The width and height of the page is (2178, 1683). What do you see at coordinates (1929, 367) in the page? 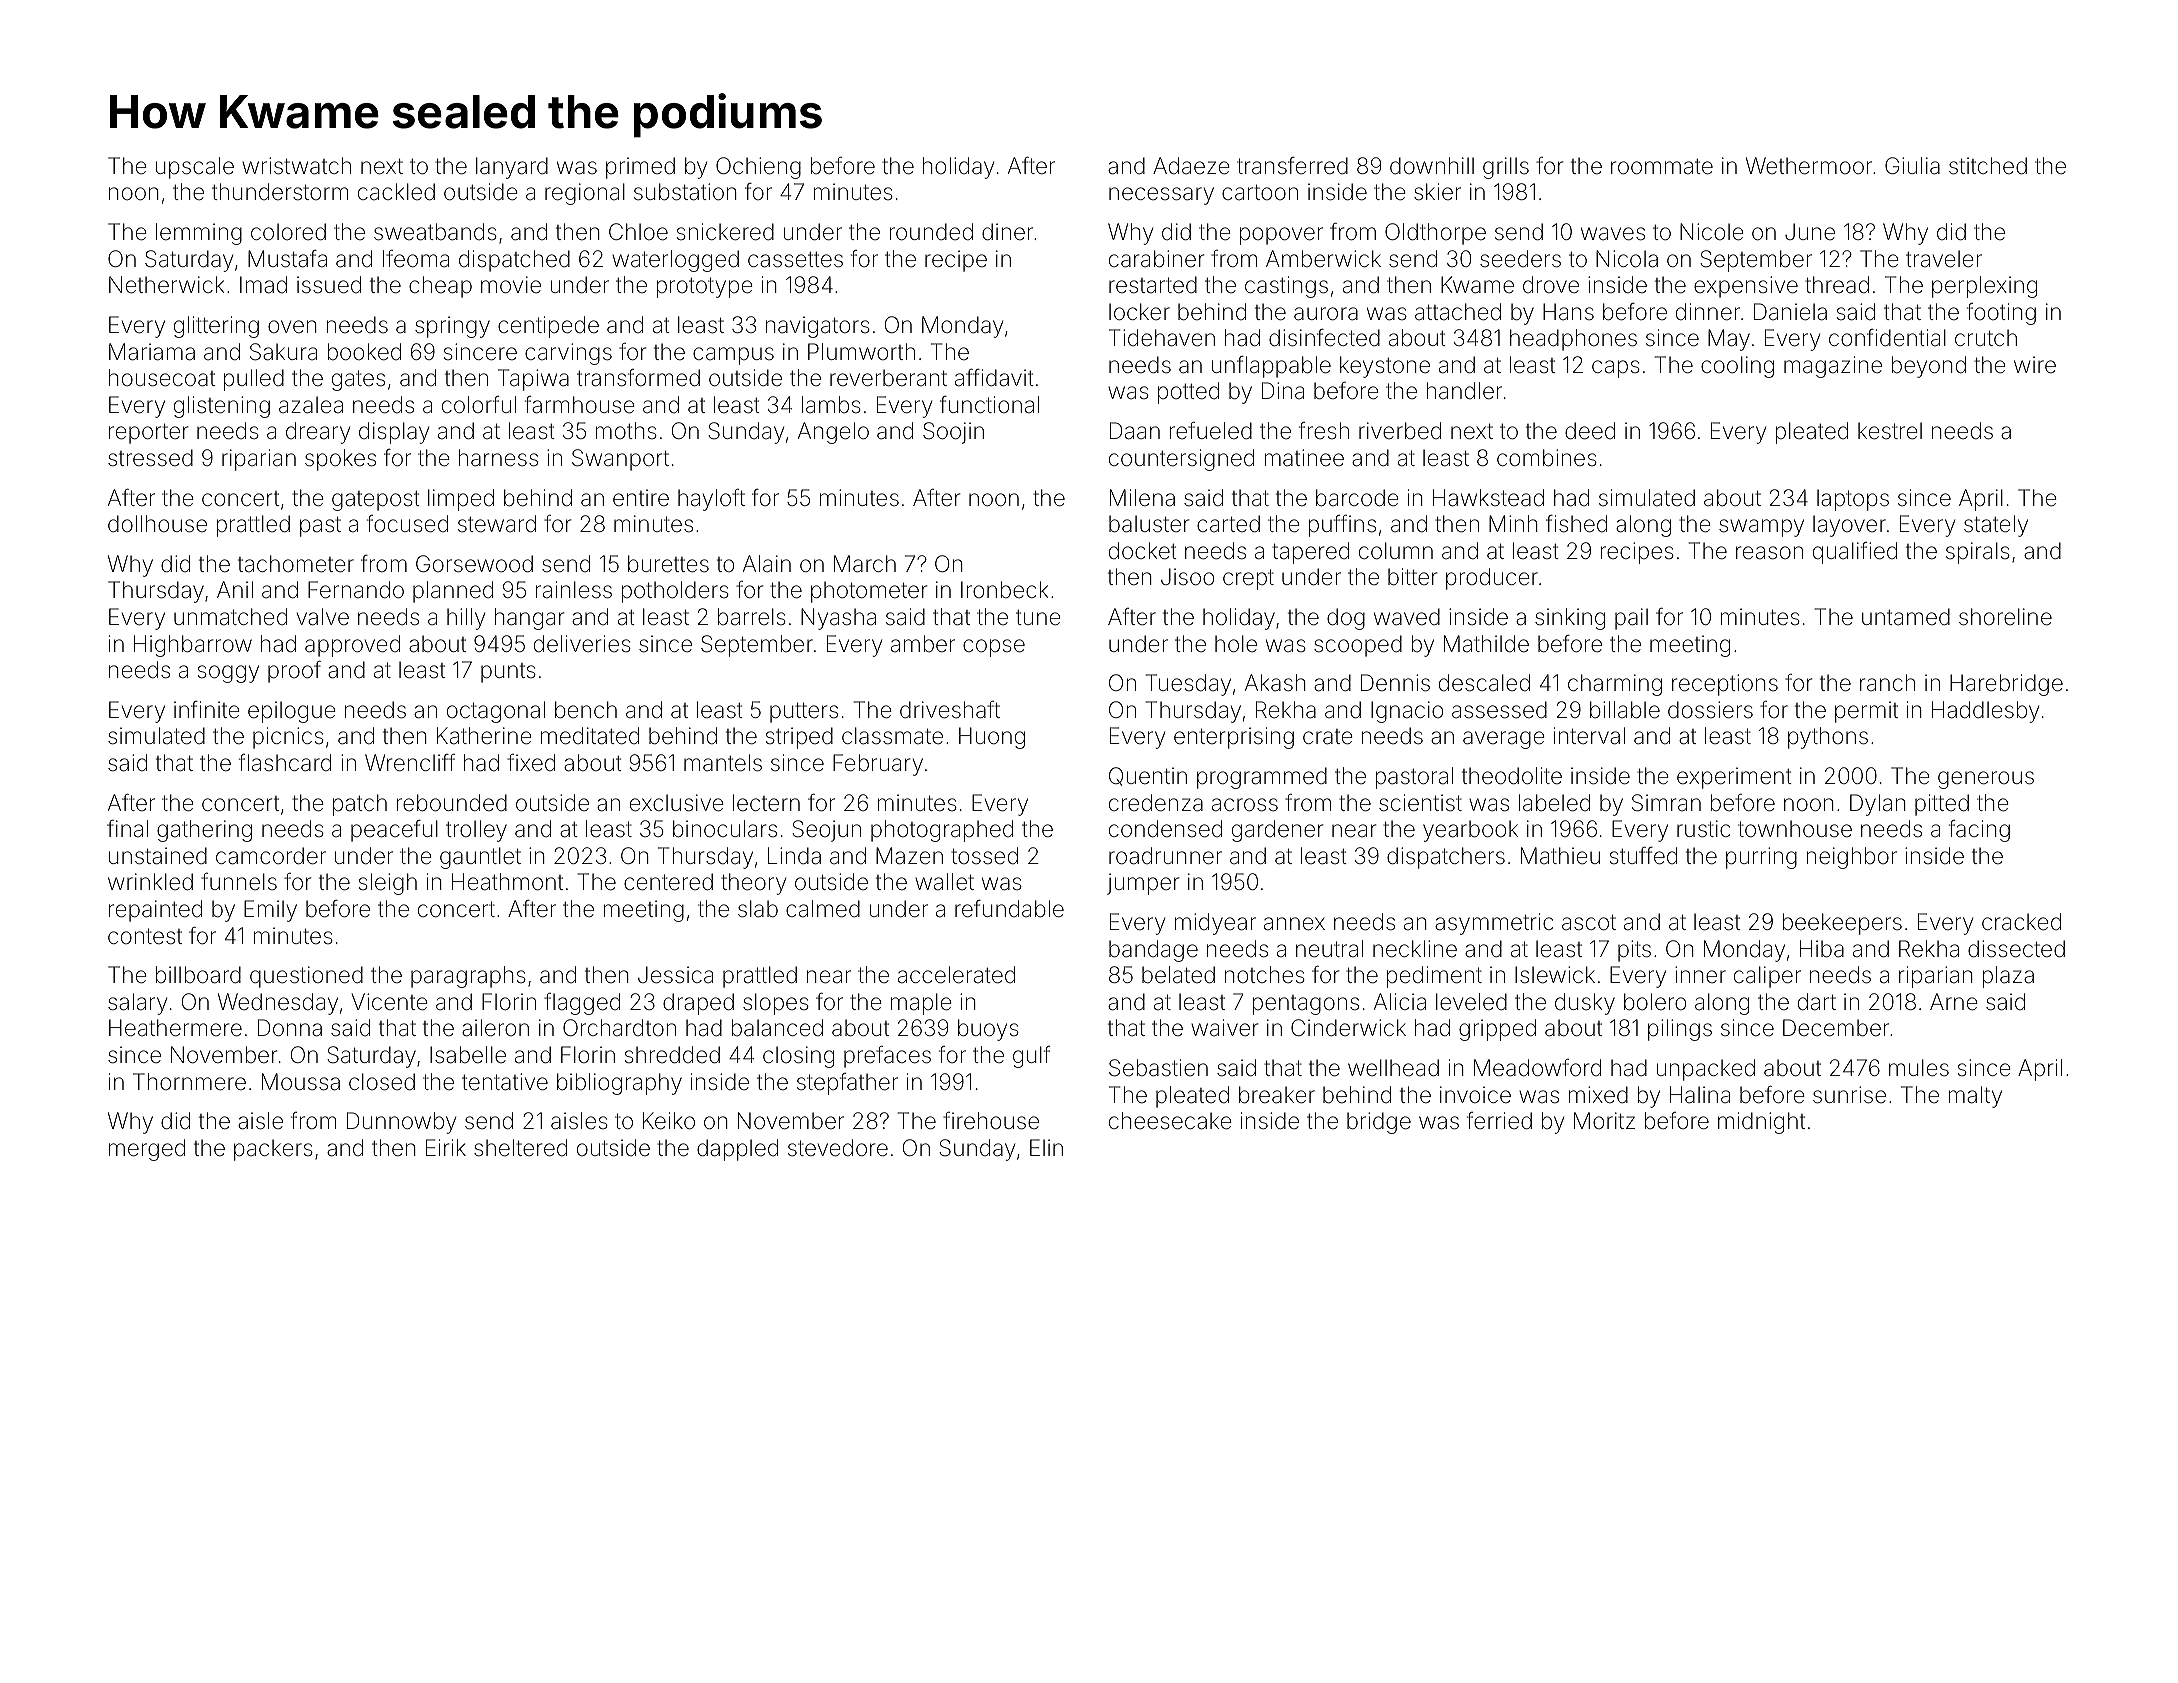
I see `beyond` at bounding box center [1929, 367].
